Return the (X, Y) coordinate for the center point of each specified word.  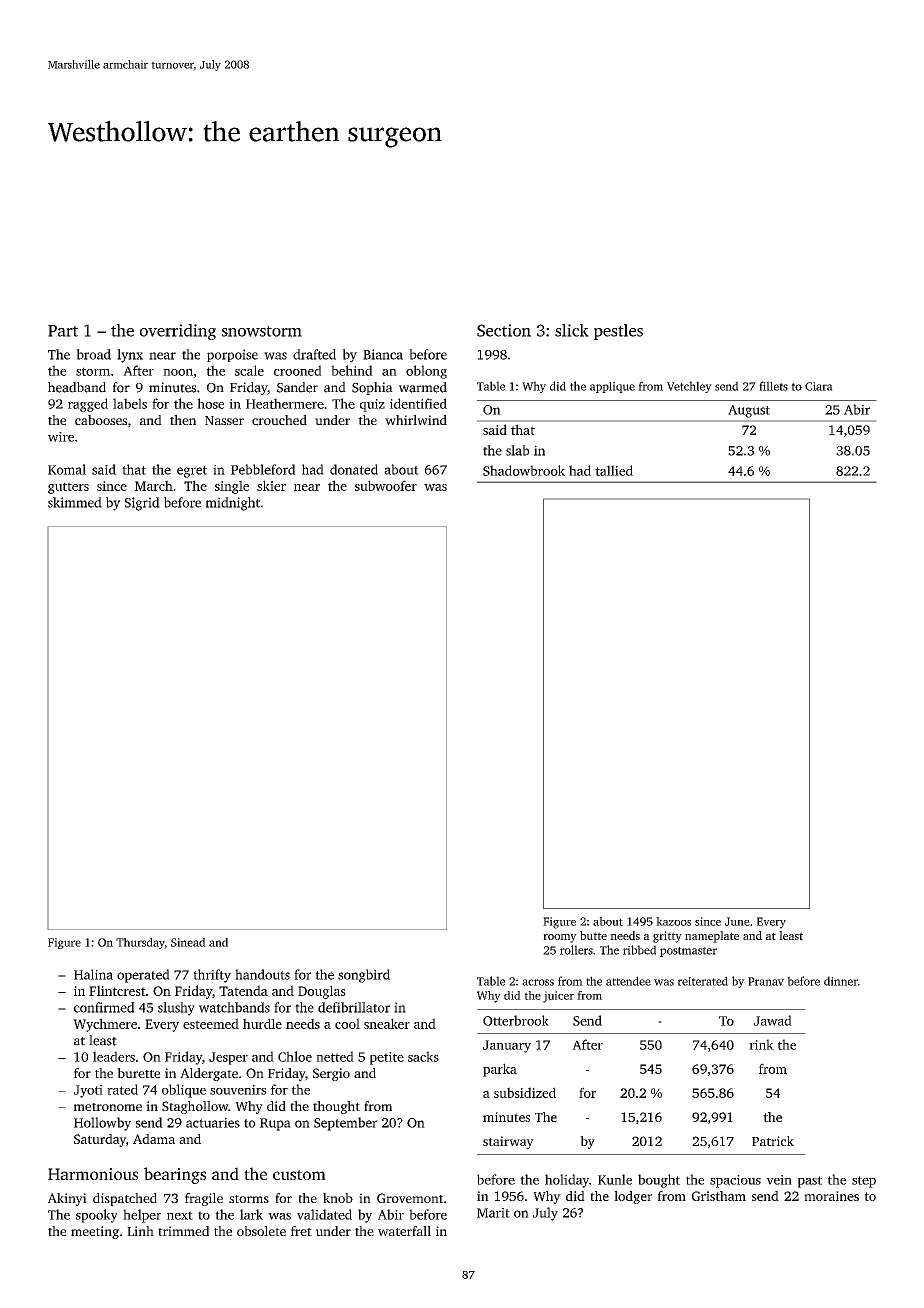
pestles (618, 332)
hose (210, 403)
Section (504, 330)
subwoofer (386, 485)
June (737, 921)
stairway (508, 1142)
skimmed (75, 502)
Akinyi (67, 1199)
